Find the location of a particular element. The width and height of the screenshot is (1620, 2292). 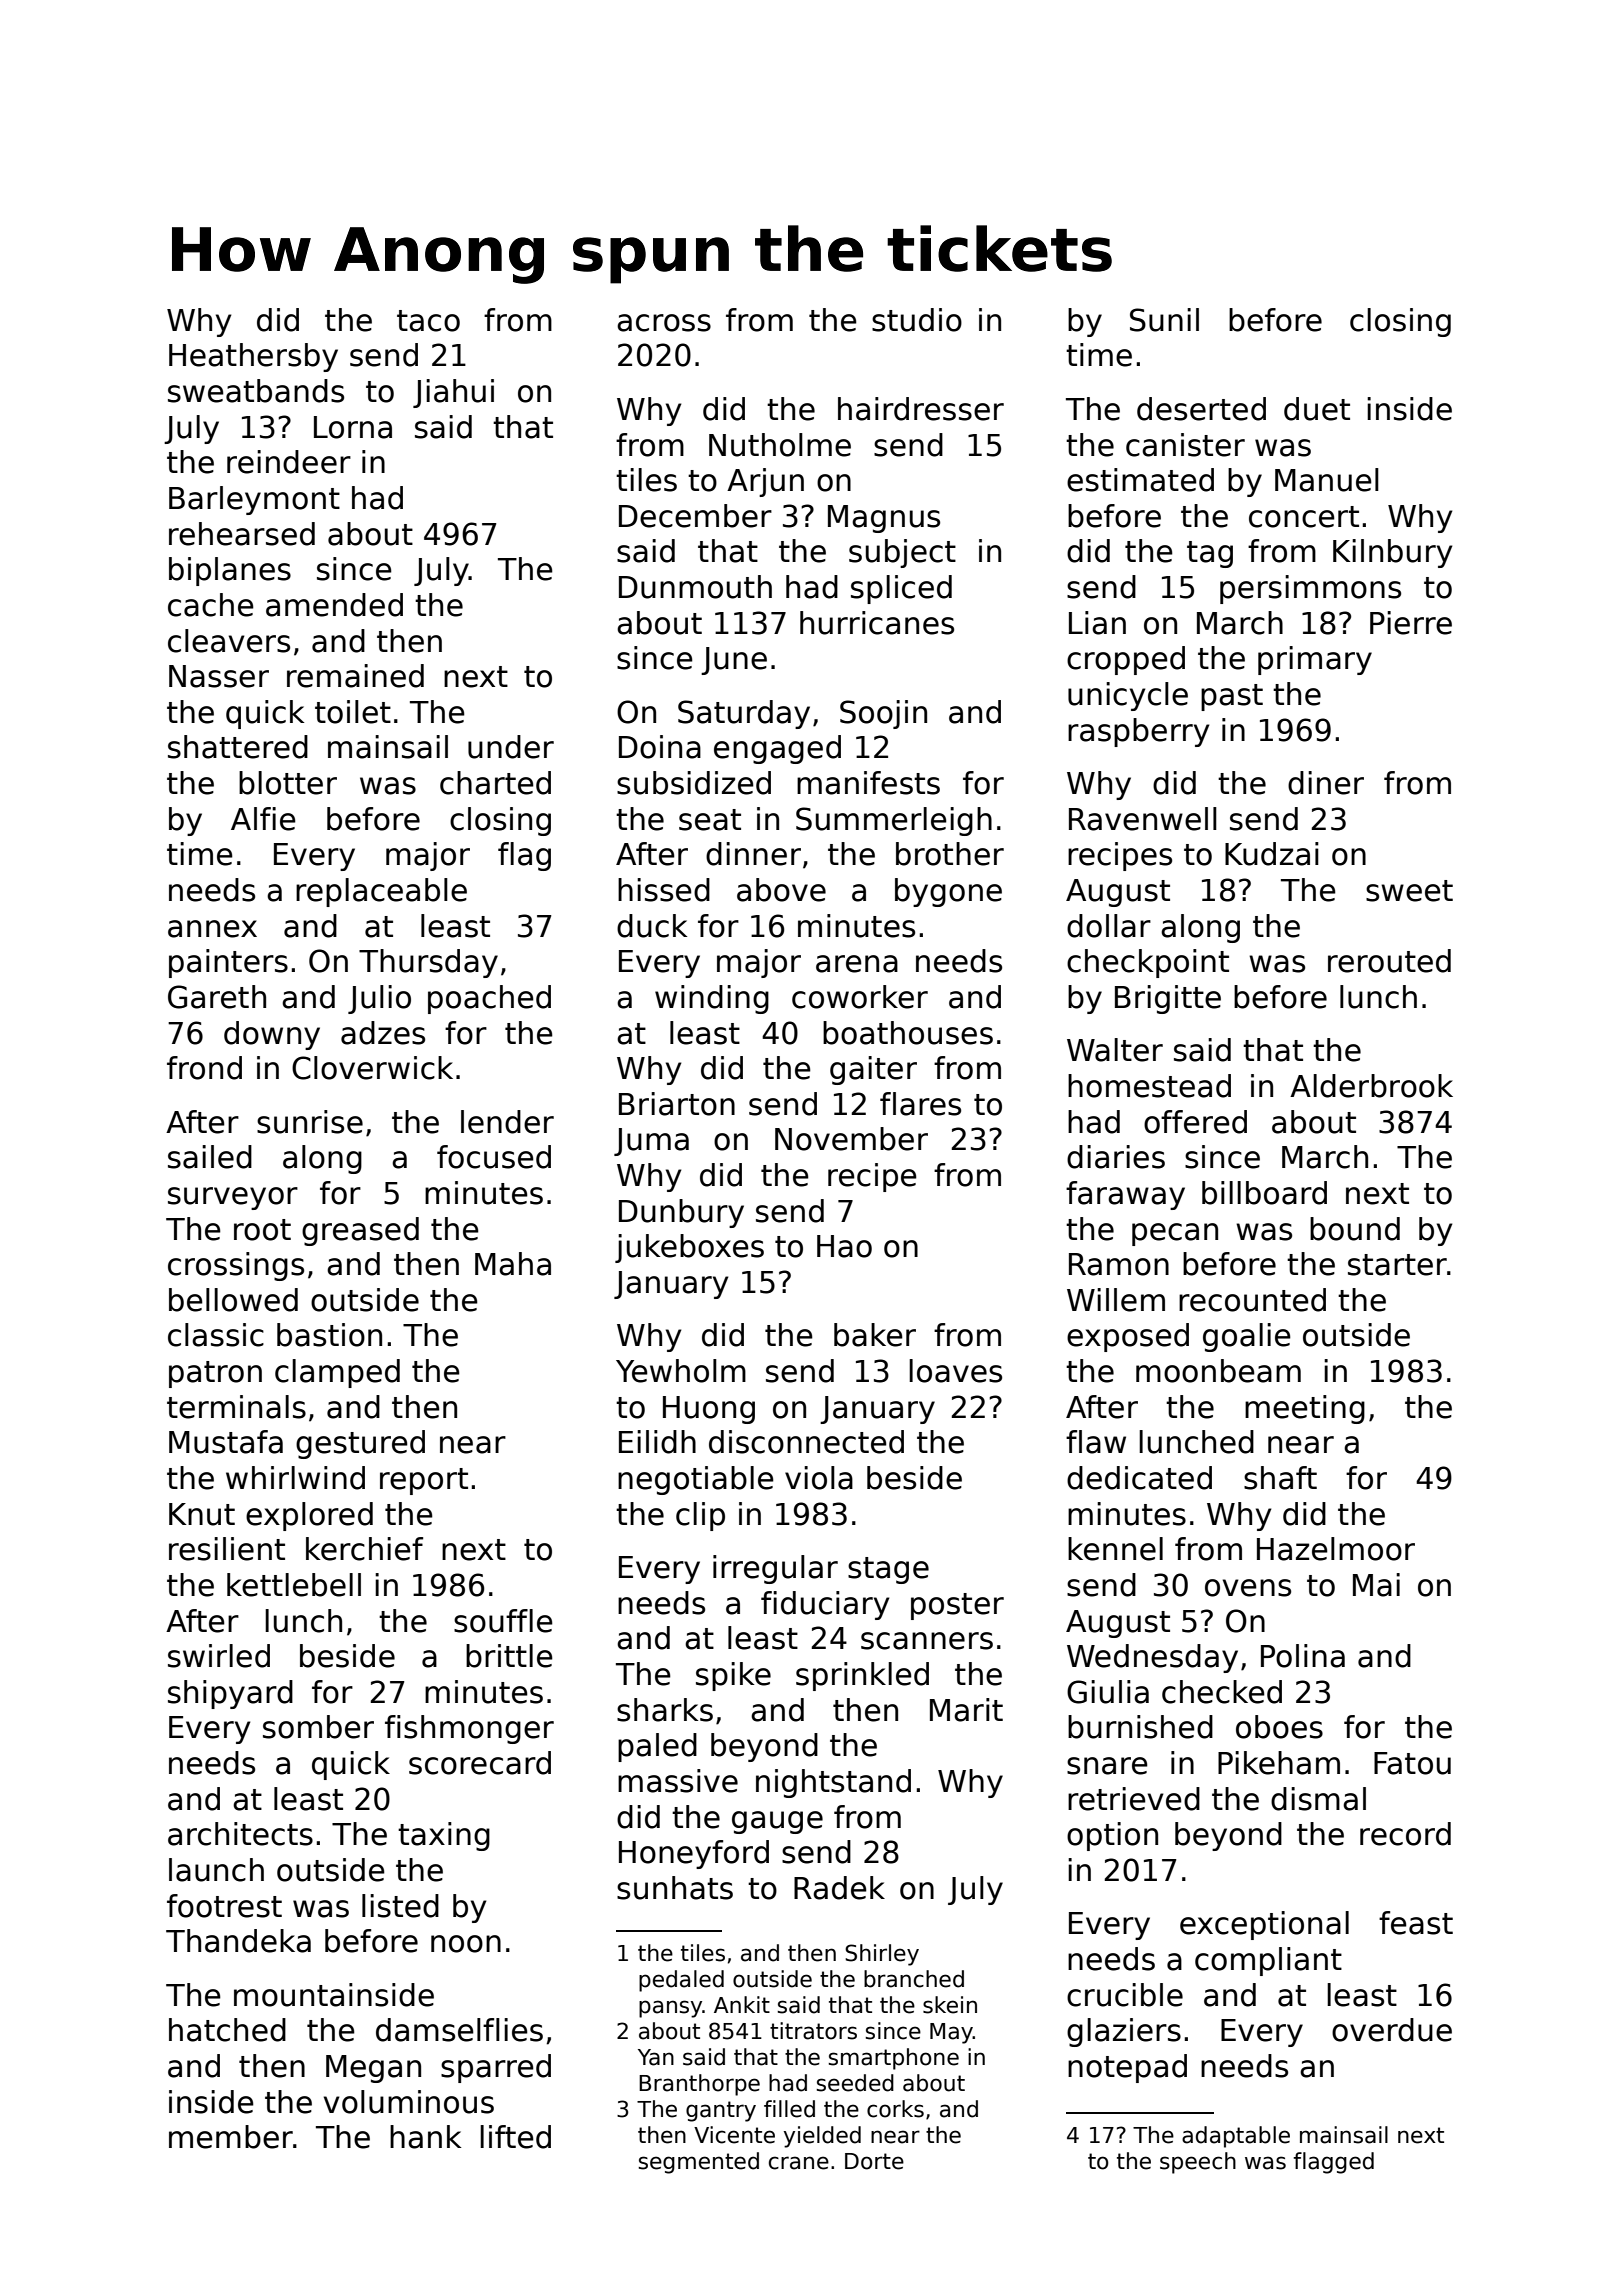

Marit is located at coordinates (966, 1710).
